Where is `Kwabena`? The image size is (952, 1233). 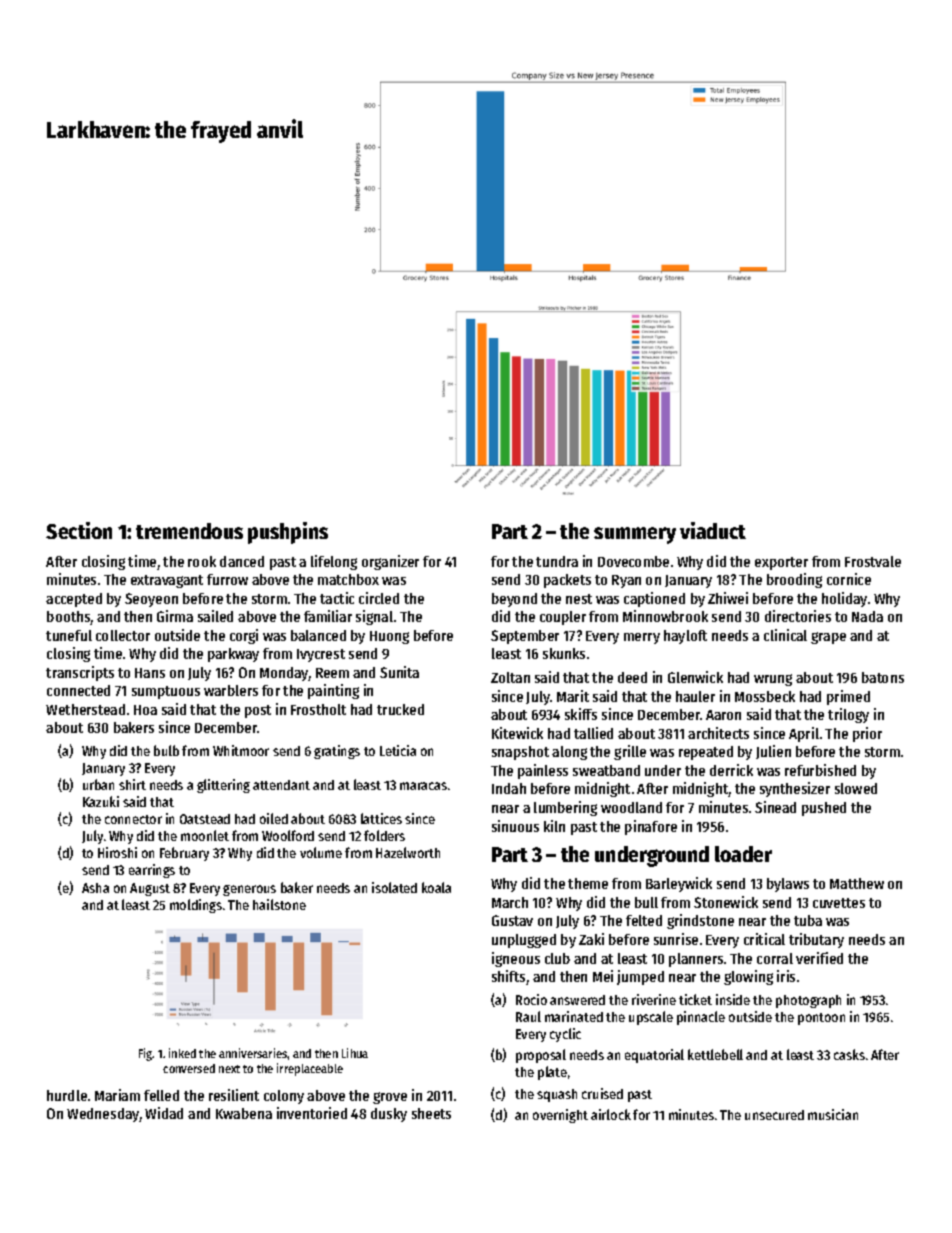 Kwabena is located at coordinates (244, 1113).
